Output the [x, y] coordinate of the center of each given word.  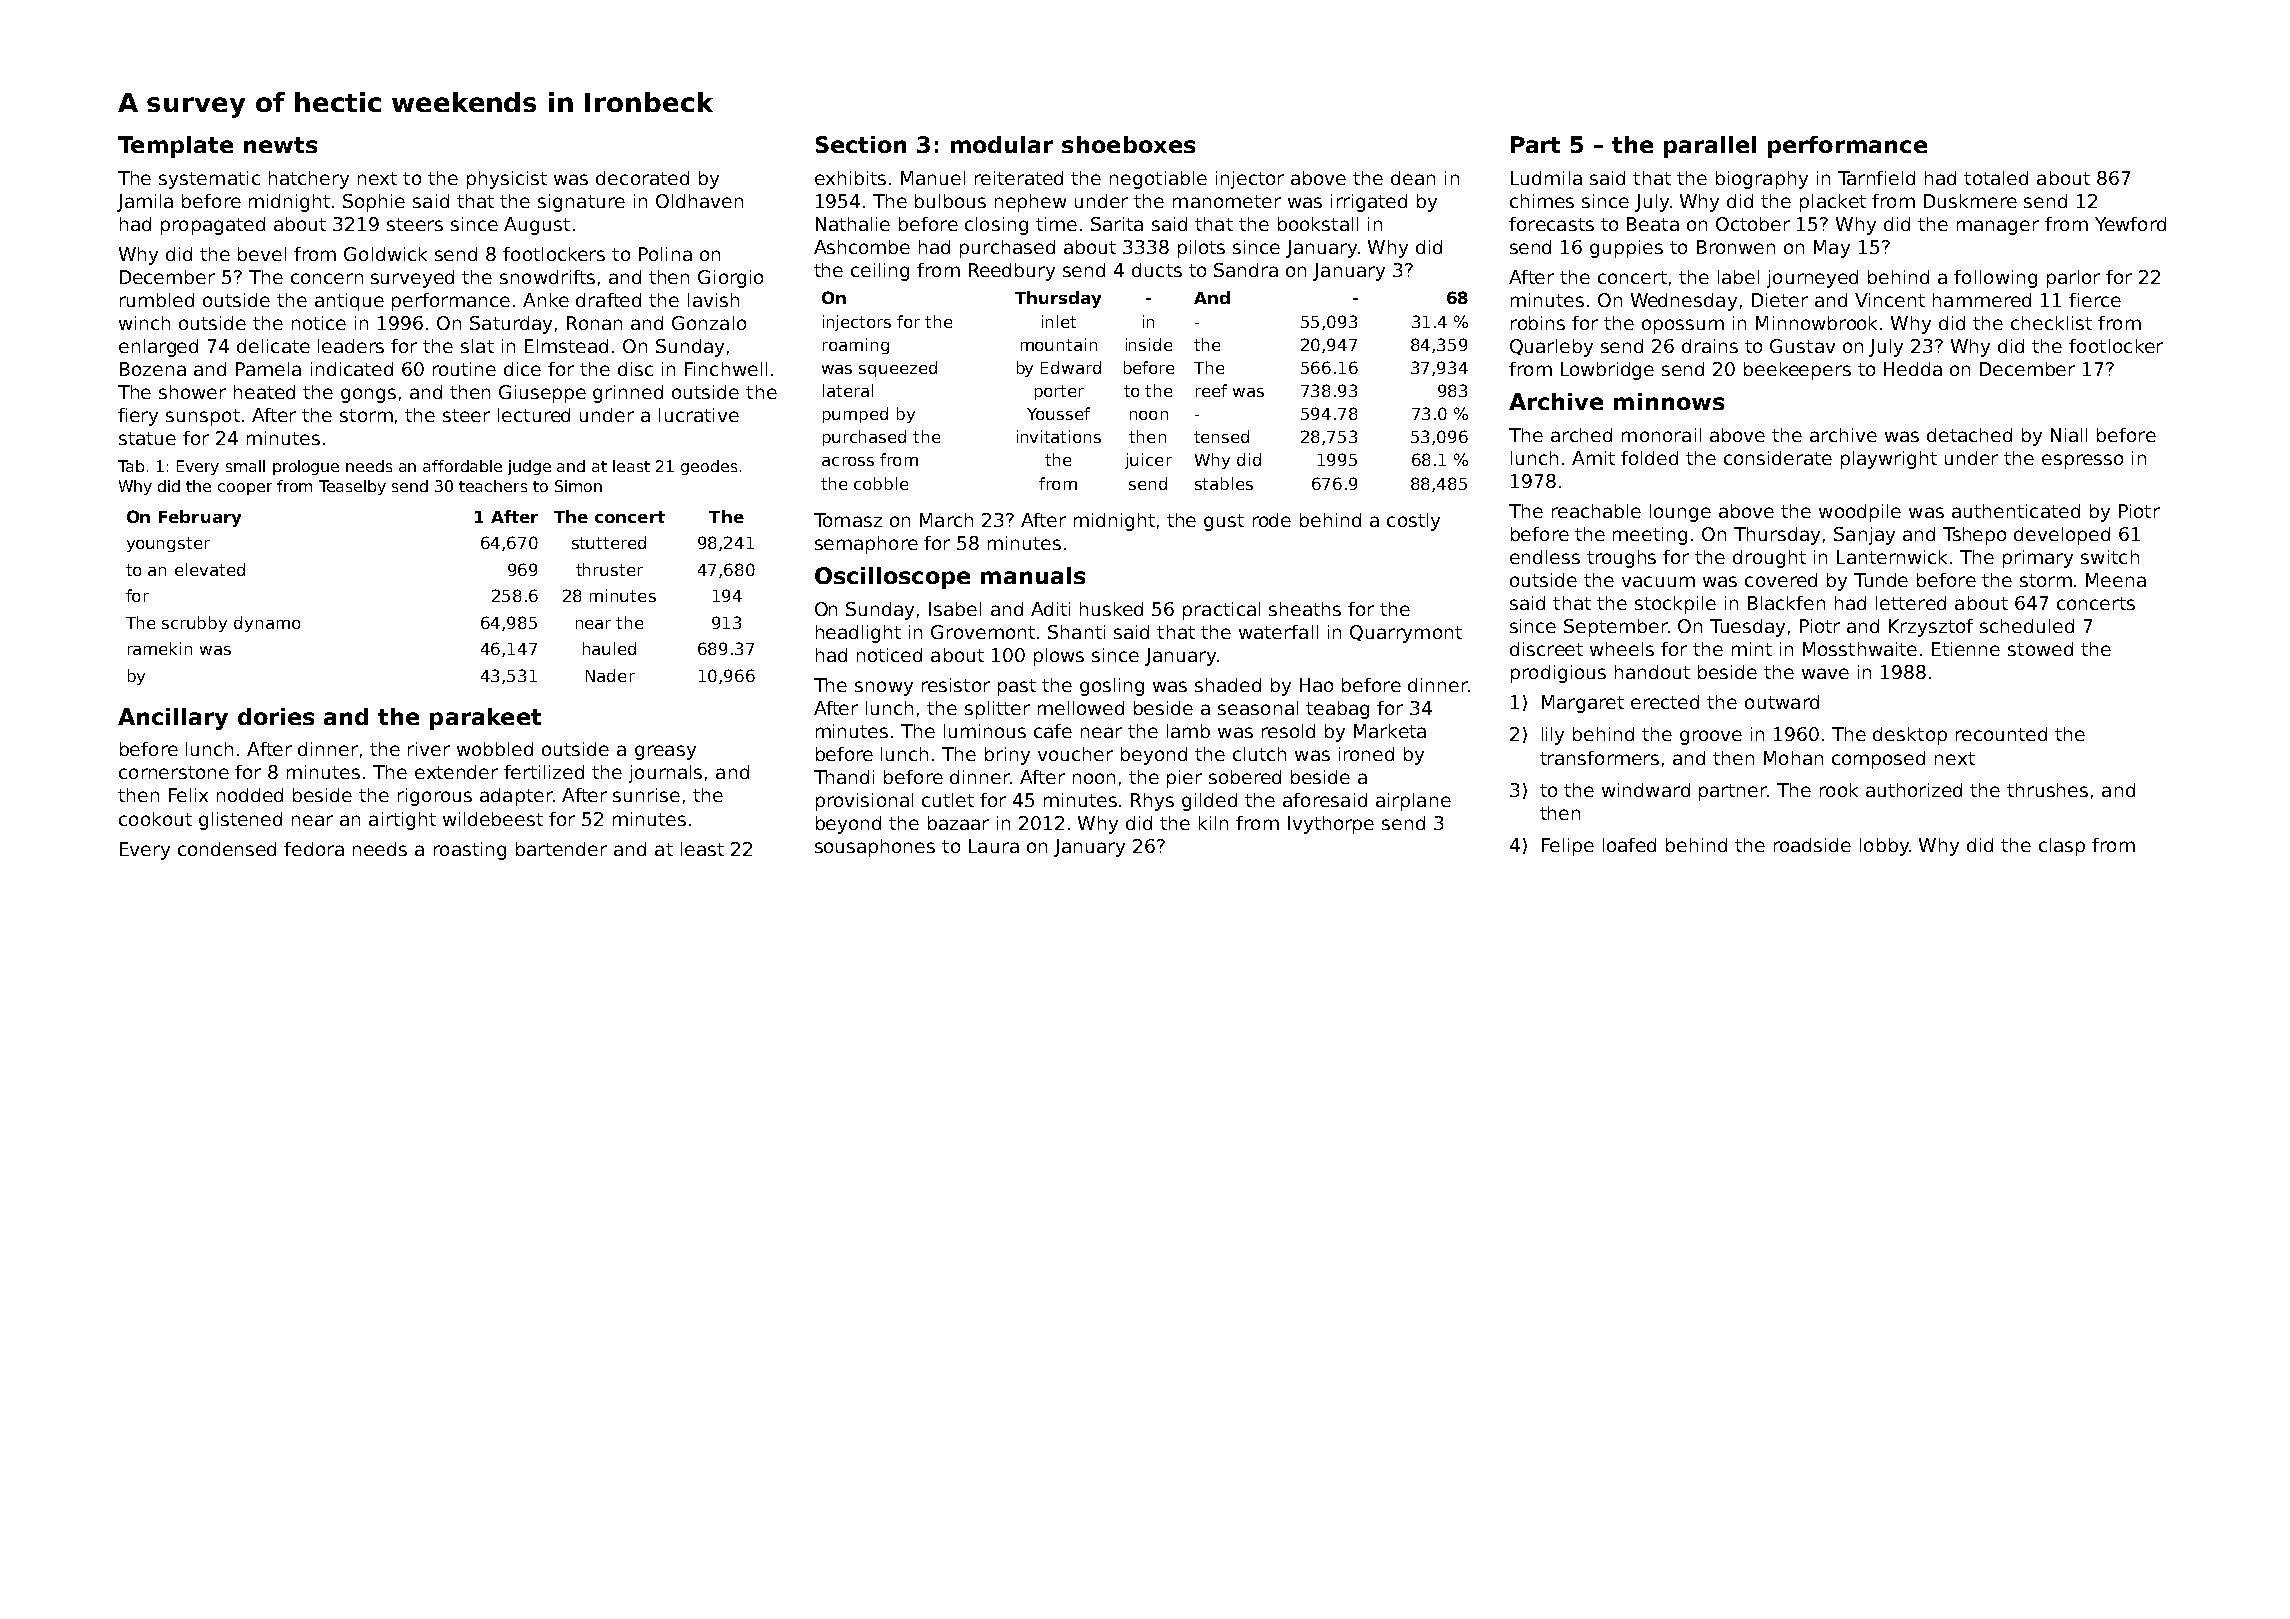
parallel [1710, 147]
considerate [1778, 458]
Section [861, 144]
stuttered [609, 542]
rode [1272, 520]
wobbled [495, 749]
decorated [642, 178]
